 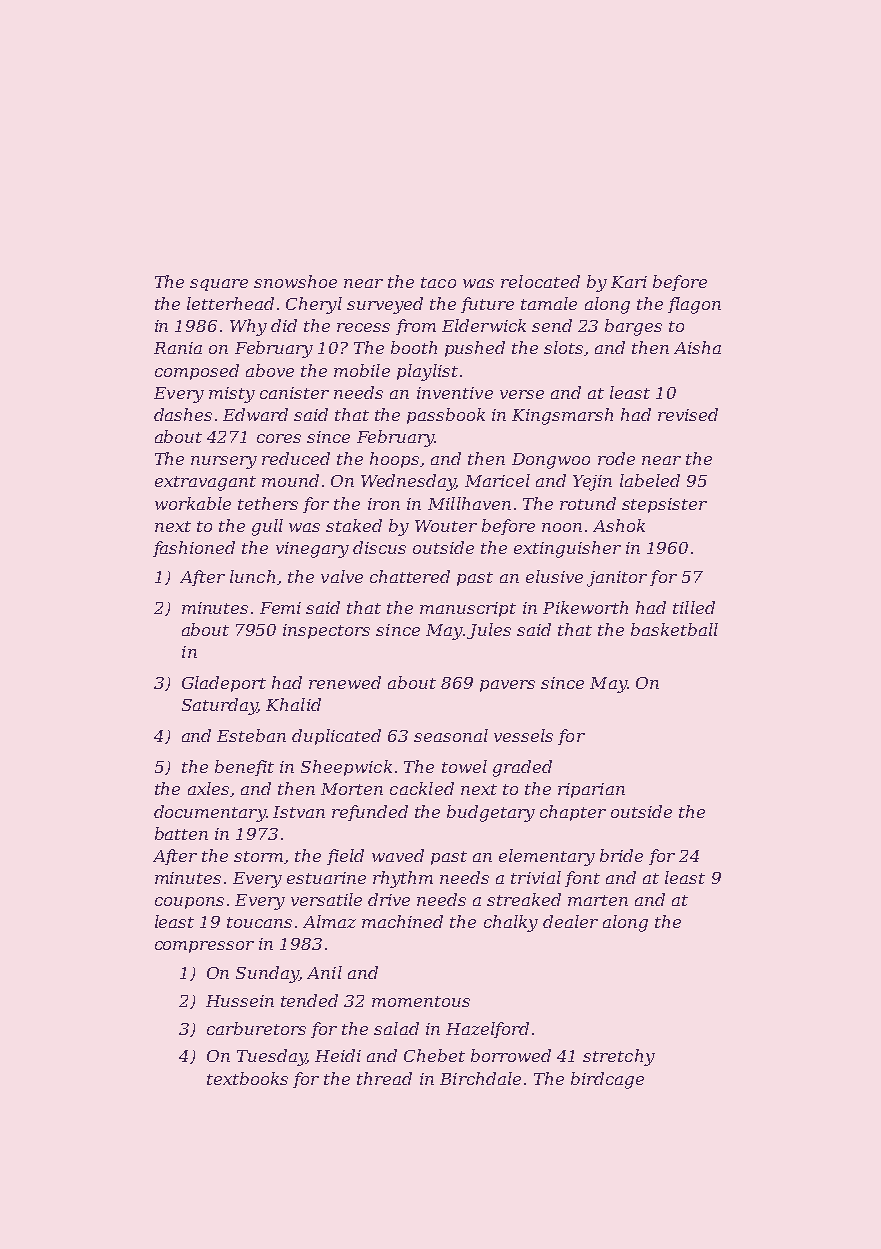 What do you see at coordinates (398, 855) in the screenshot?
I see `waved` at bounding box center [398, 855].
